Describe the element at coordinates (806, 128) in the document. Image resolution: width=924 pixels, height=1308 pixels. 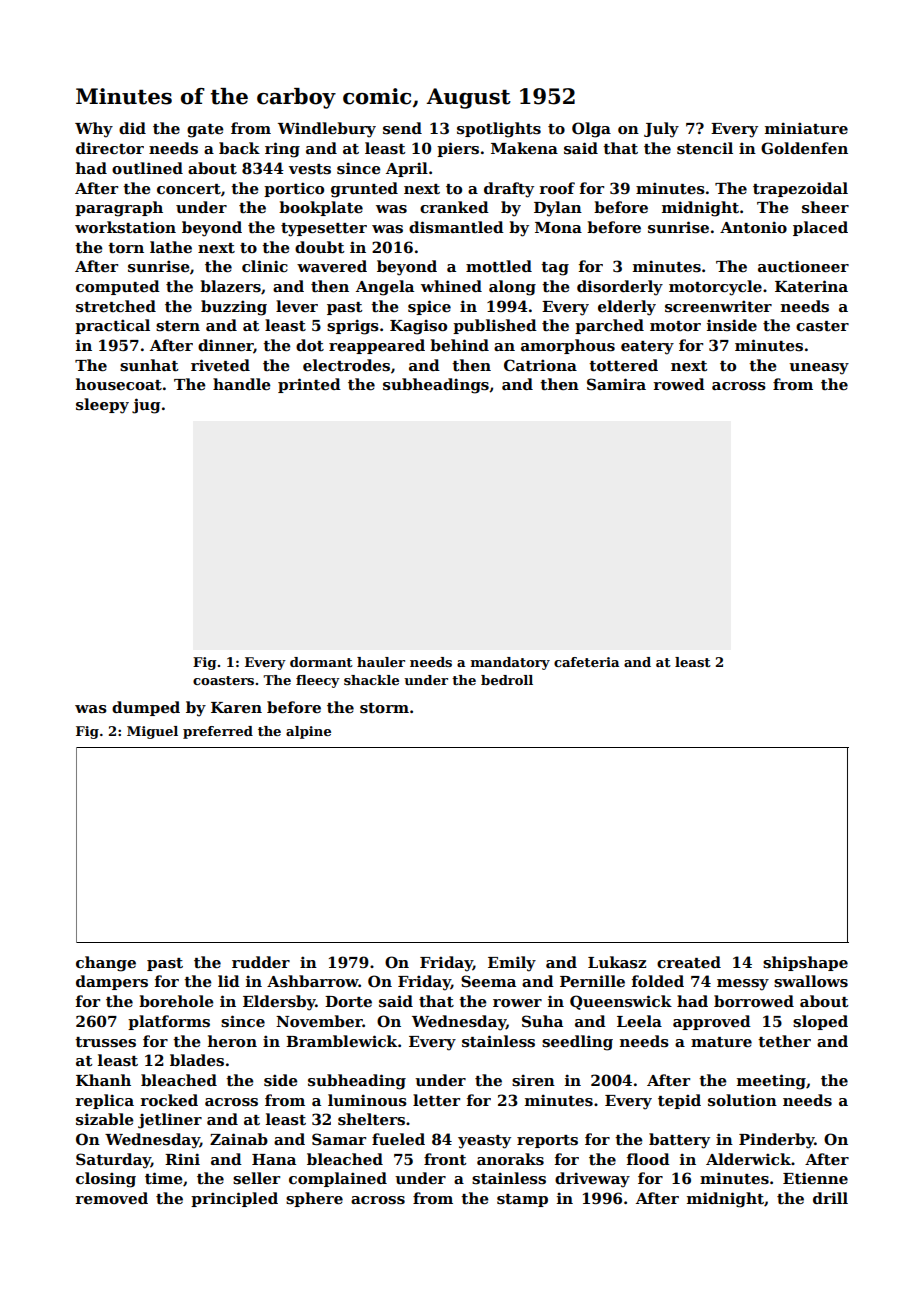
I see `miniature` at that location.
